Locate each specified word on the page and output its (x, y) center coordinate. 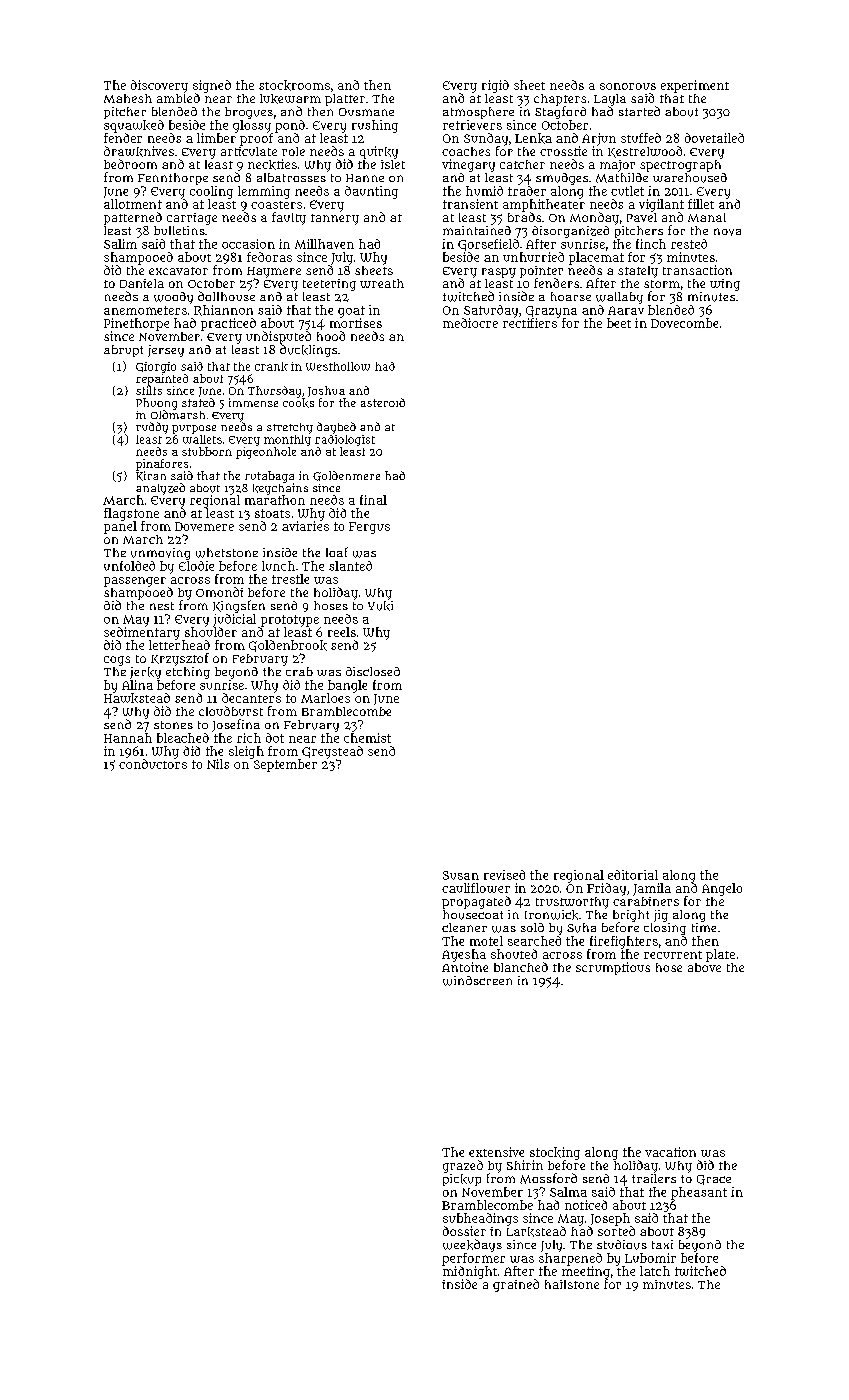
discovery (159, 86)
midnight (470, 1272)
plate (720, 955)
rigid (495, 86)
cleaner (464, 927)
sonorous (628, 86)
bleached (183, 738)
